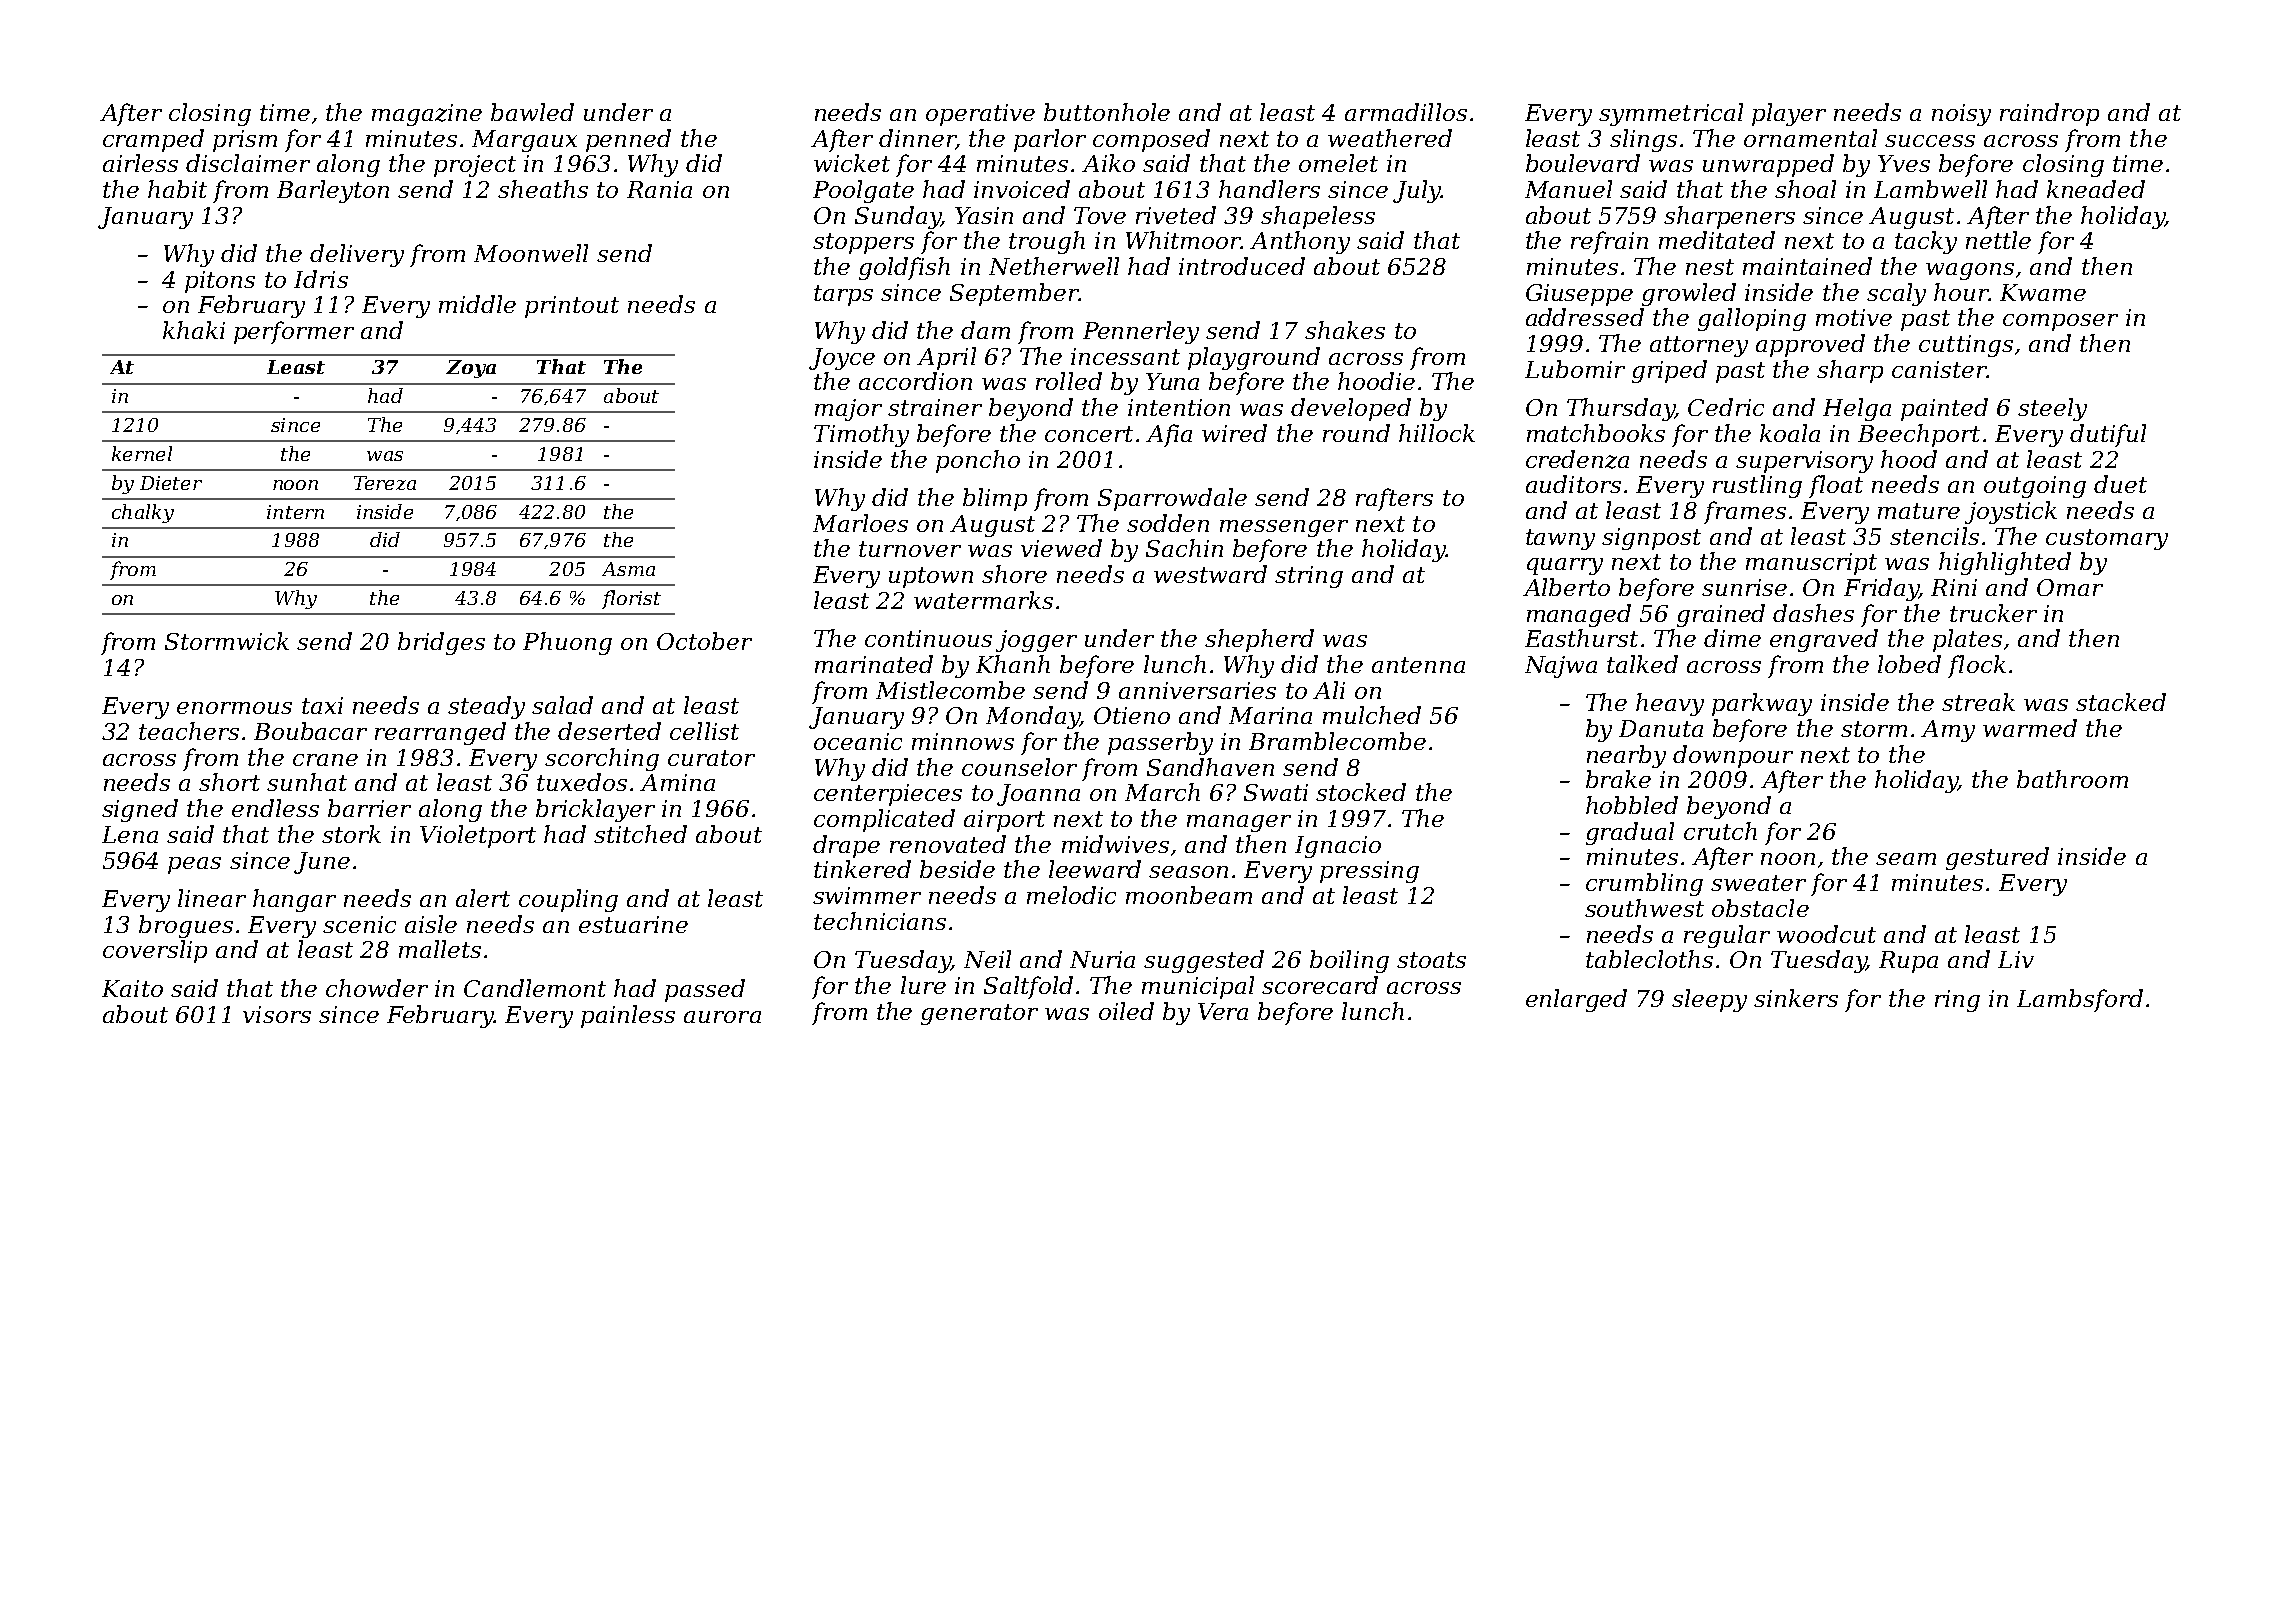  I want to click on suggested, so click(1204, 961).
